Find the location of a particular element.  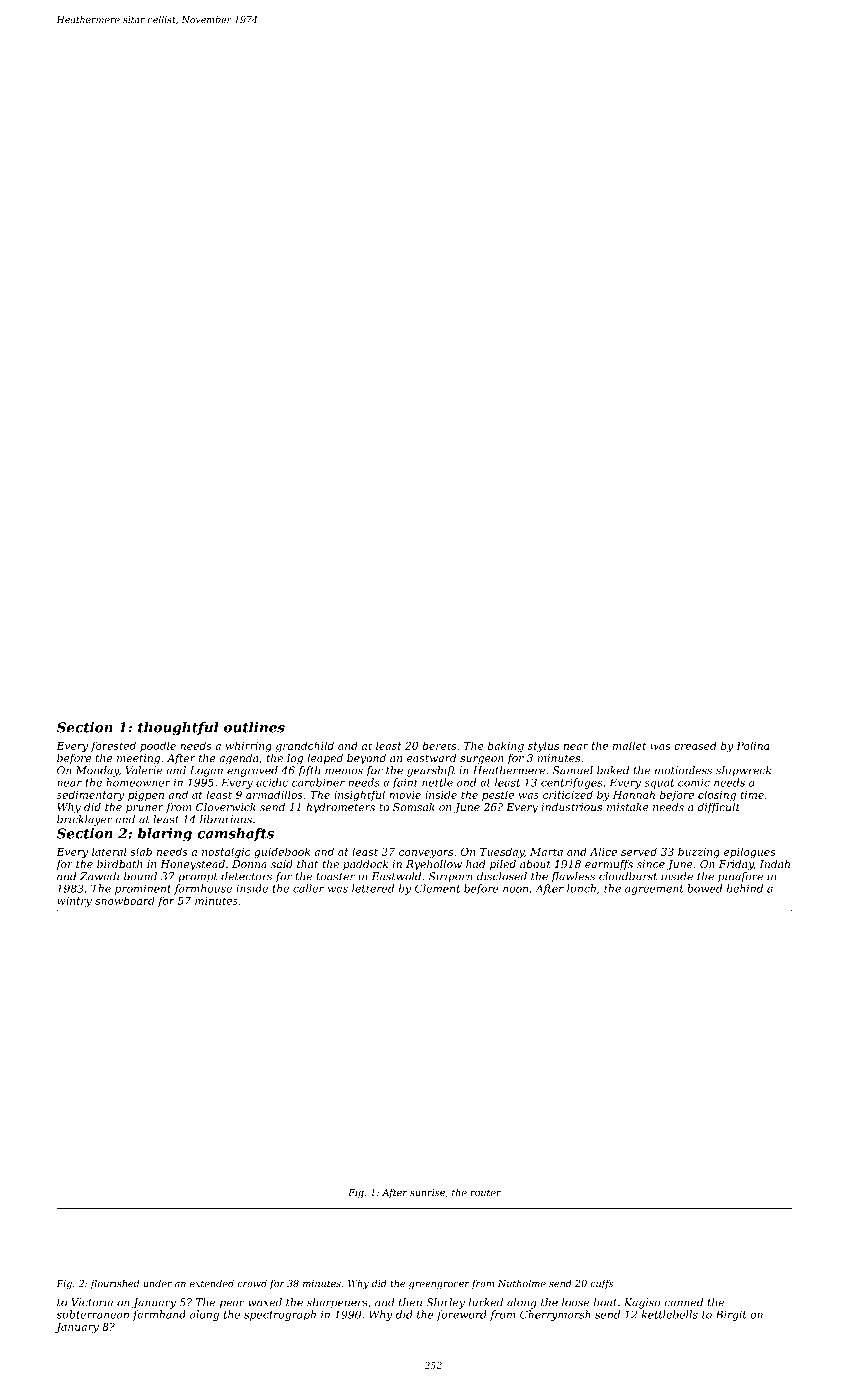

leaped is located at coordinates (325, 759).
